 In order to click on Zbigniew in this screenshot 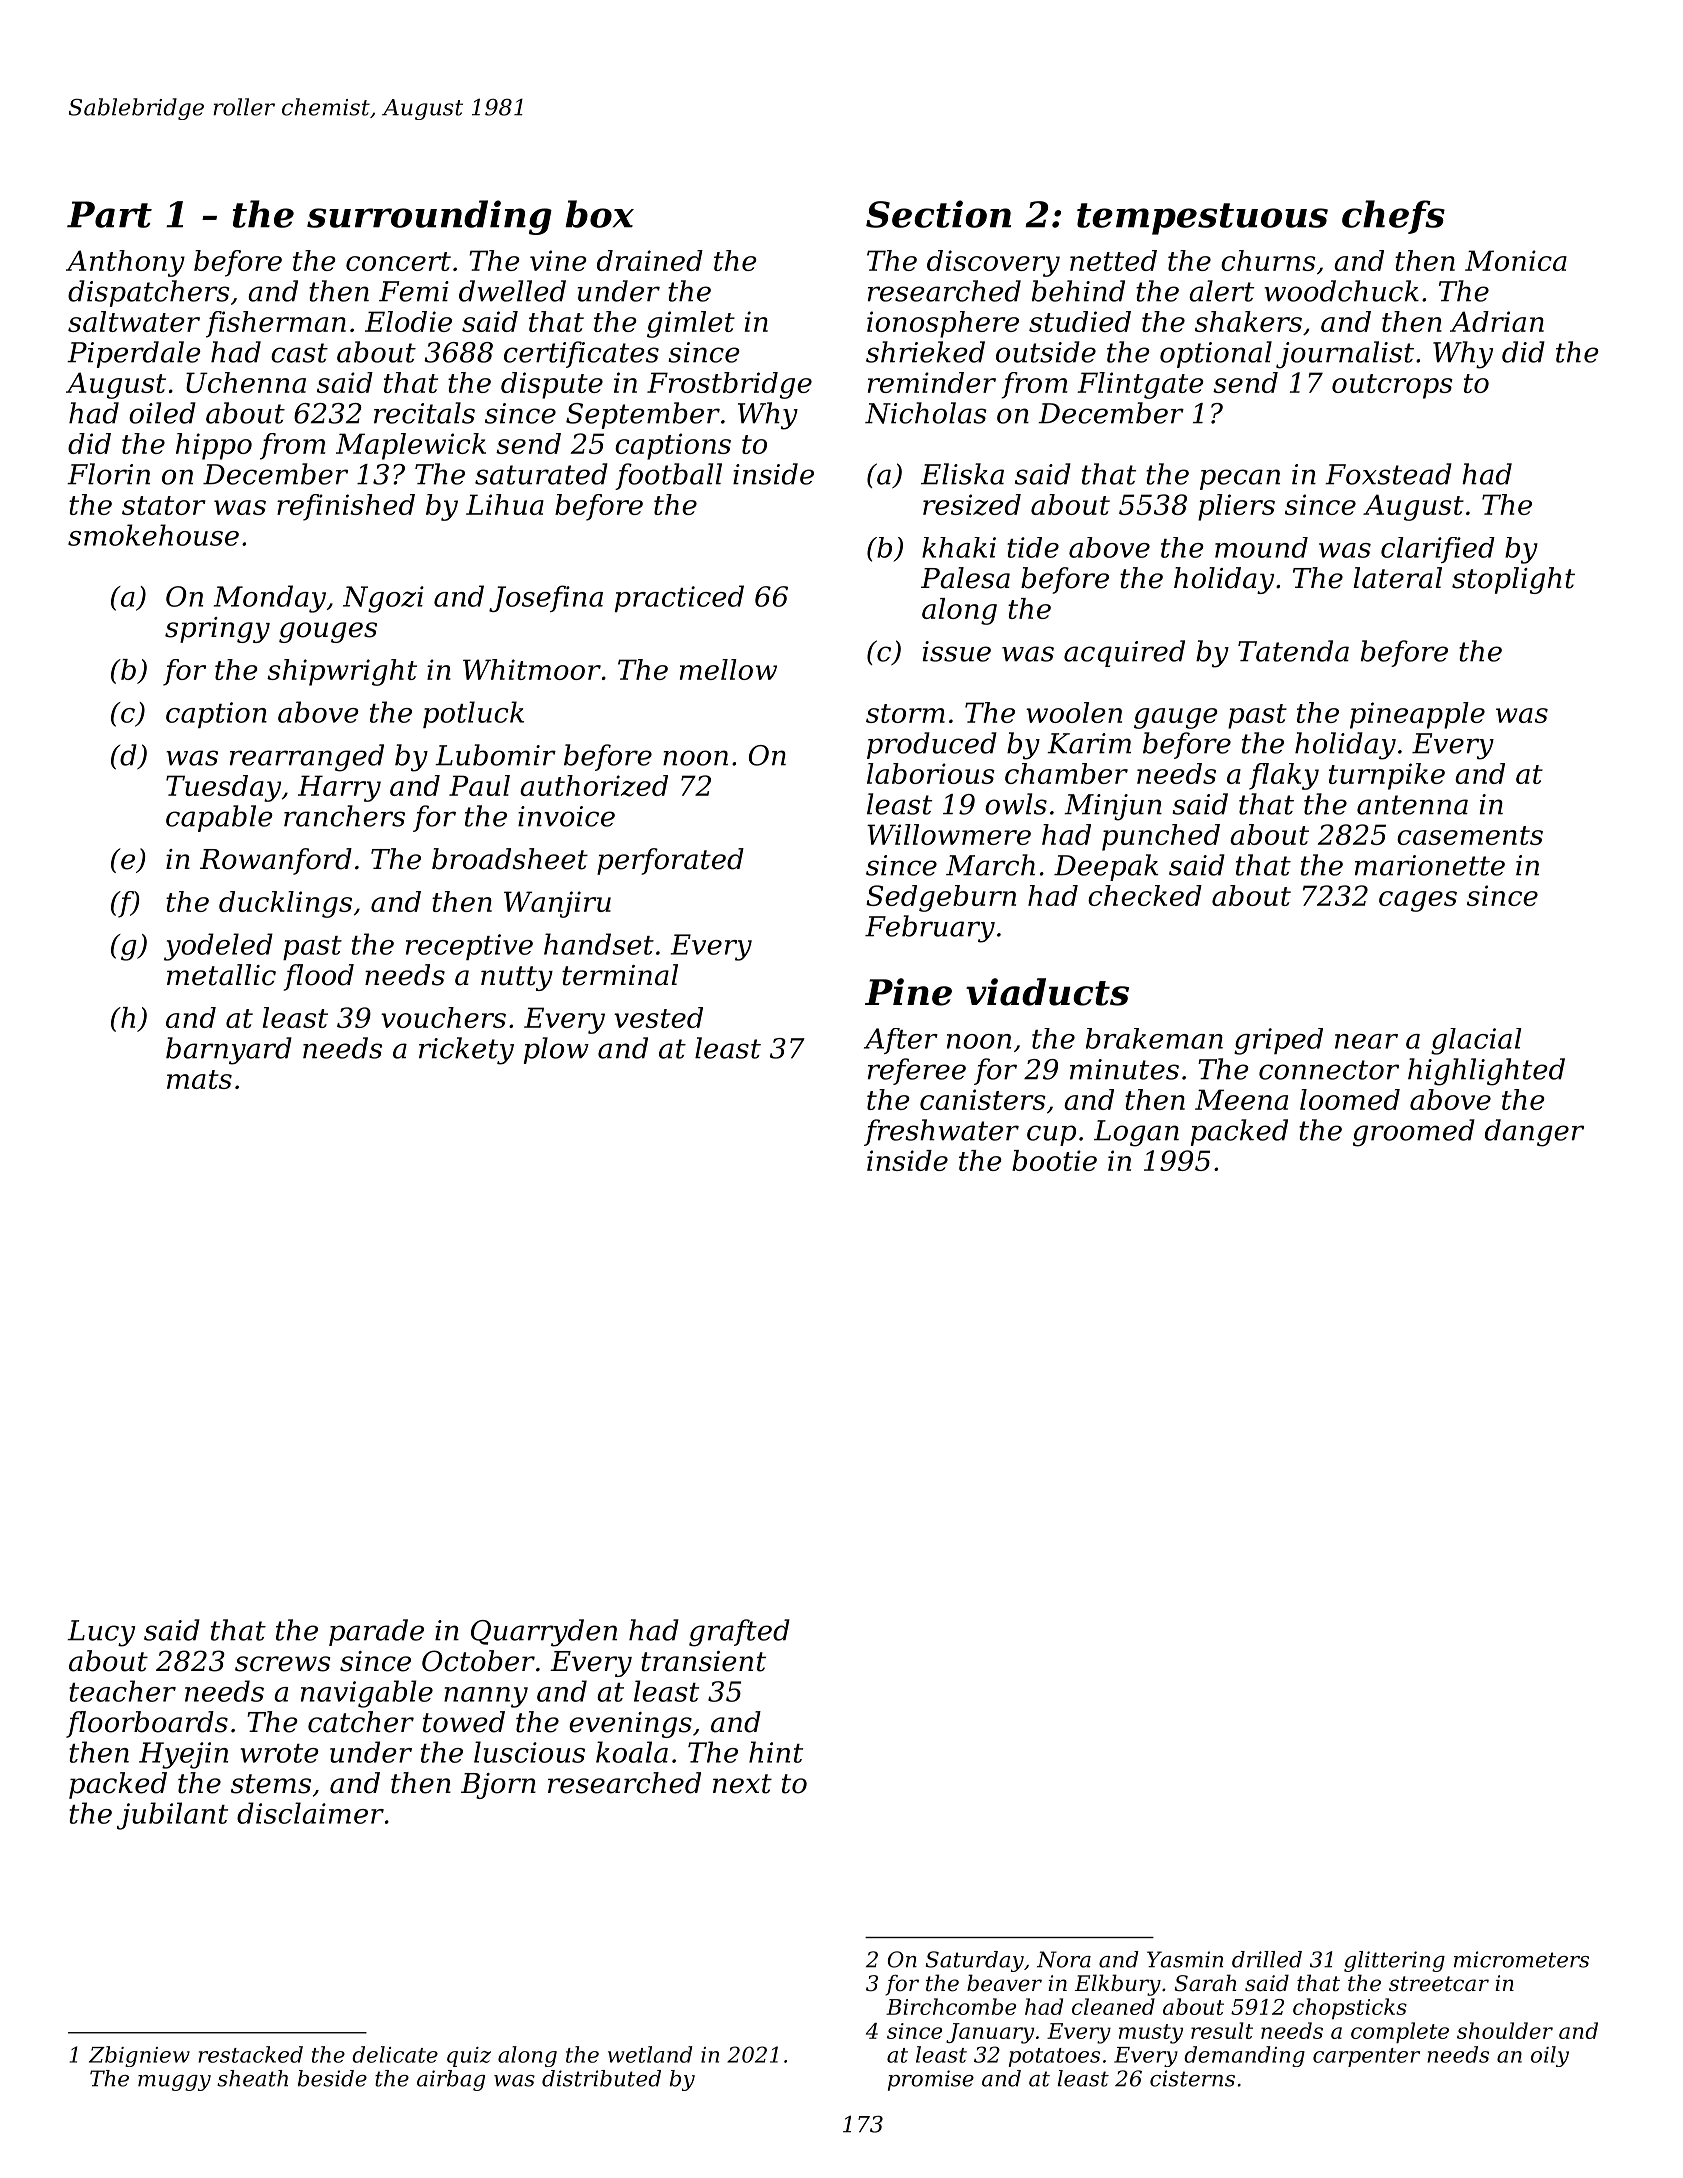, I will do `click(139, 2056)`.
